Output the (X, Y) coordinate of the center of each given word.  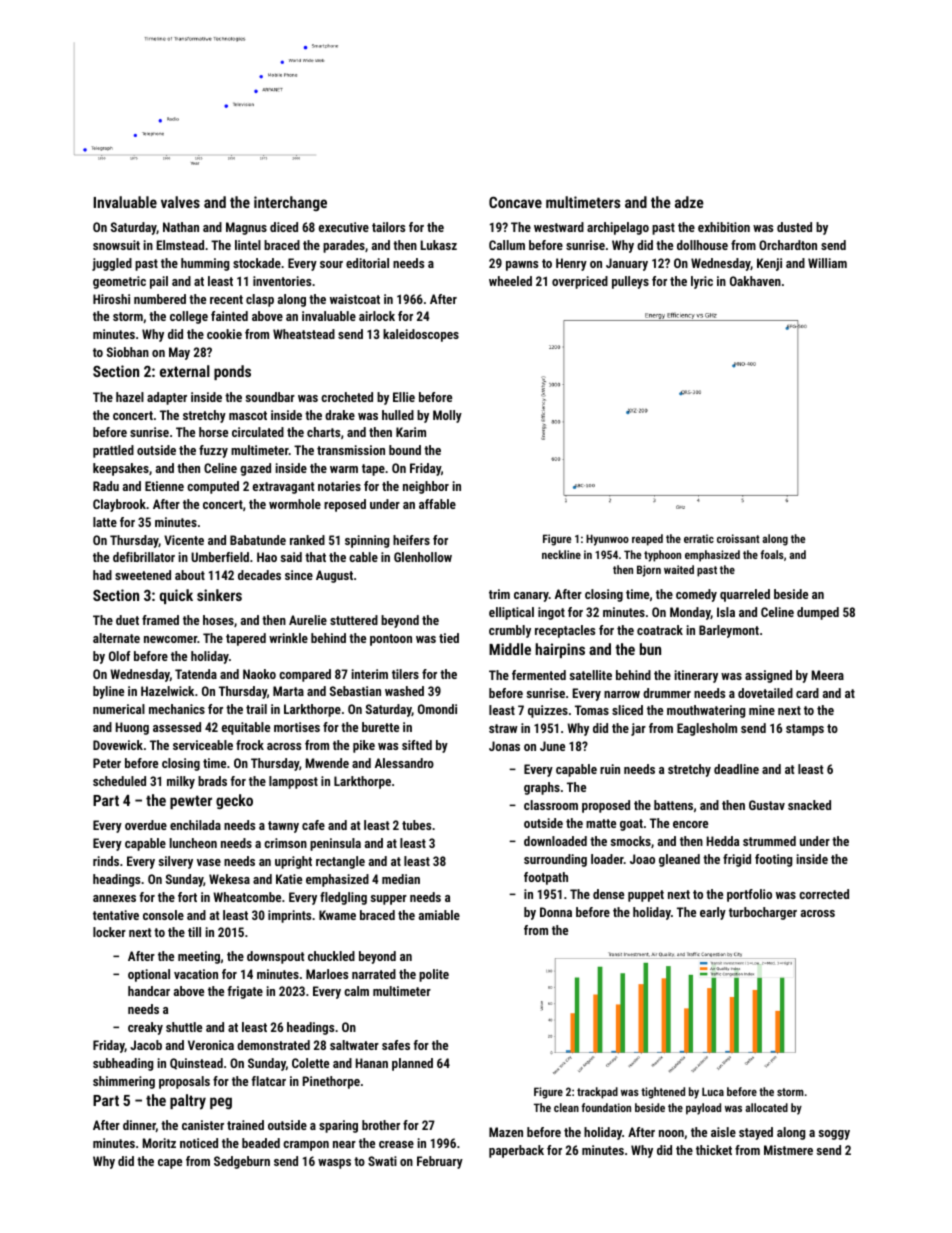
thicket (714, 1150)
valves (180, 202)
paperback (516, 1151)
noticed (199, 1143)
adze (689, 202)
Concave (515, 202)
